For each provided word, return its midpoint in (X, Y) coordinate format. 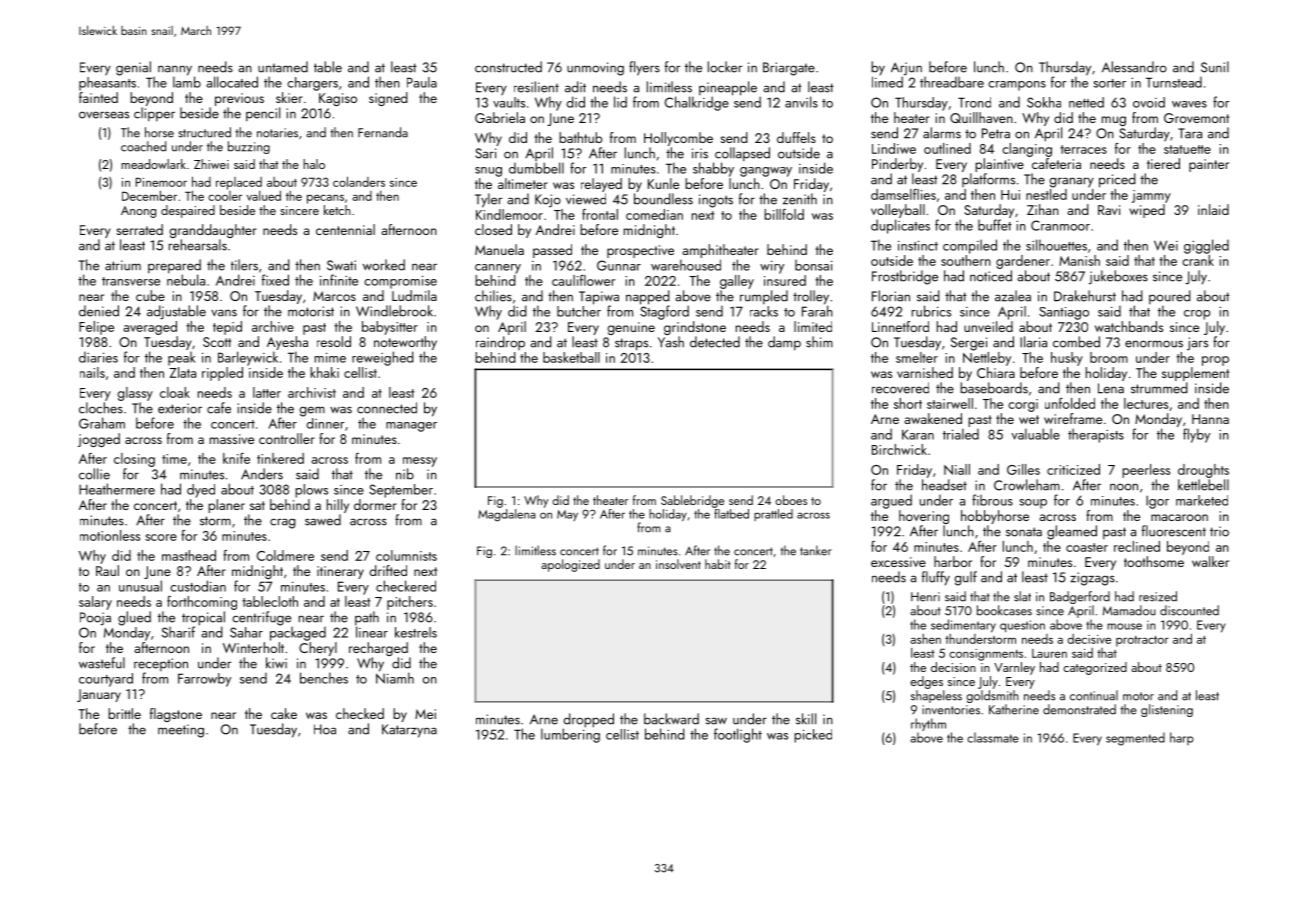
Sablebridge (692, 501)
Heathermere (117, 489)
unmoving (595, 69)
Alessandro (1134, 67)
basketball (571, 357)
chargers (312, 84)
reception (161, 665)
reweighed (383, 358)
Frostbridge (905, 277)
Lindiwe (894, 148)
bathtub (580, 137)
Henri (925, 597)
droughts (1203, 471)
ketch (337, 210)
